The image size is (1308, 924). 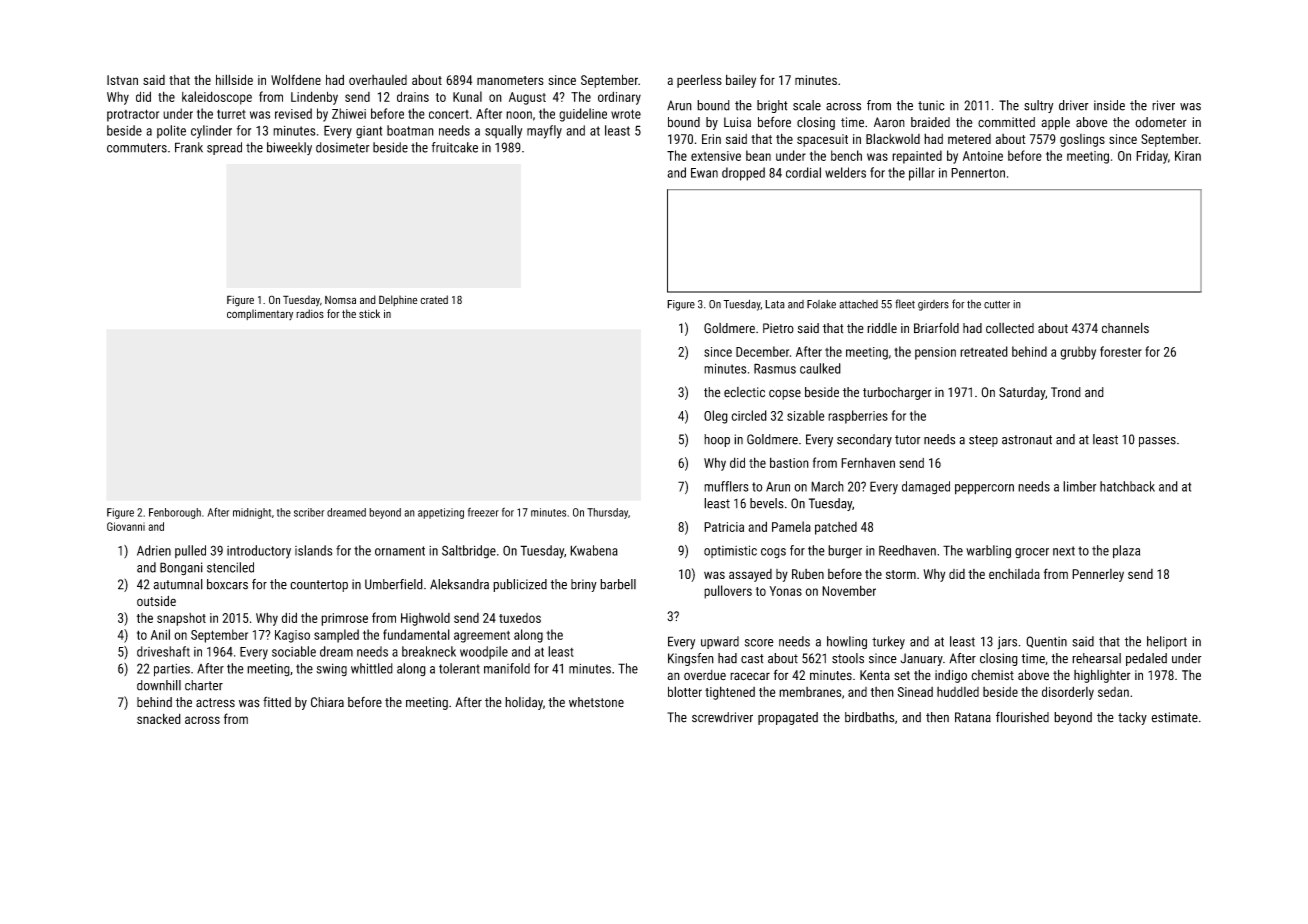 I want to click on bean, so click(x=758, y=155).
